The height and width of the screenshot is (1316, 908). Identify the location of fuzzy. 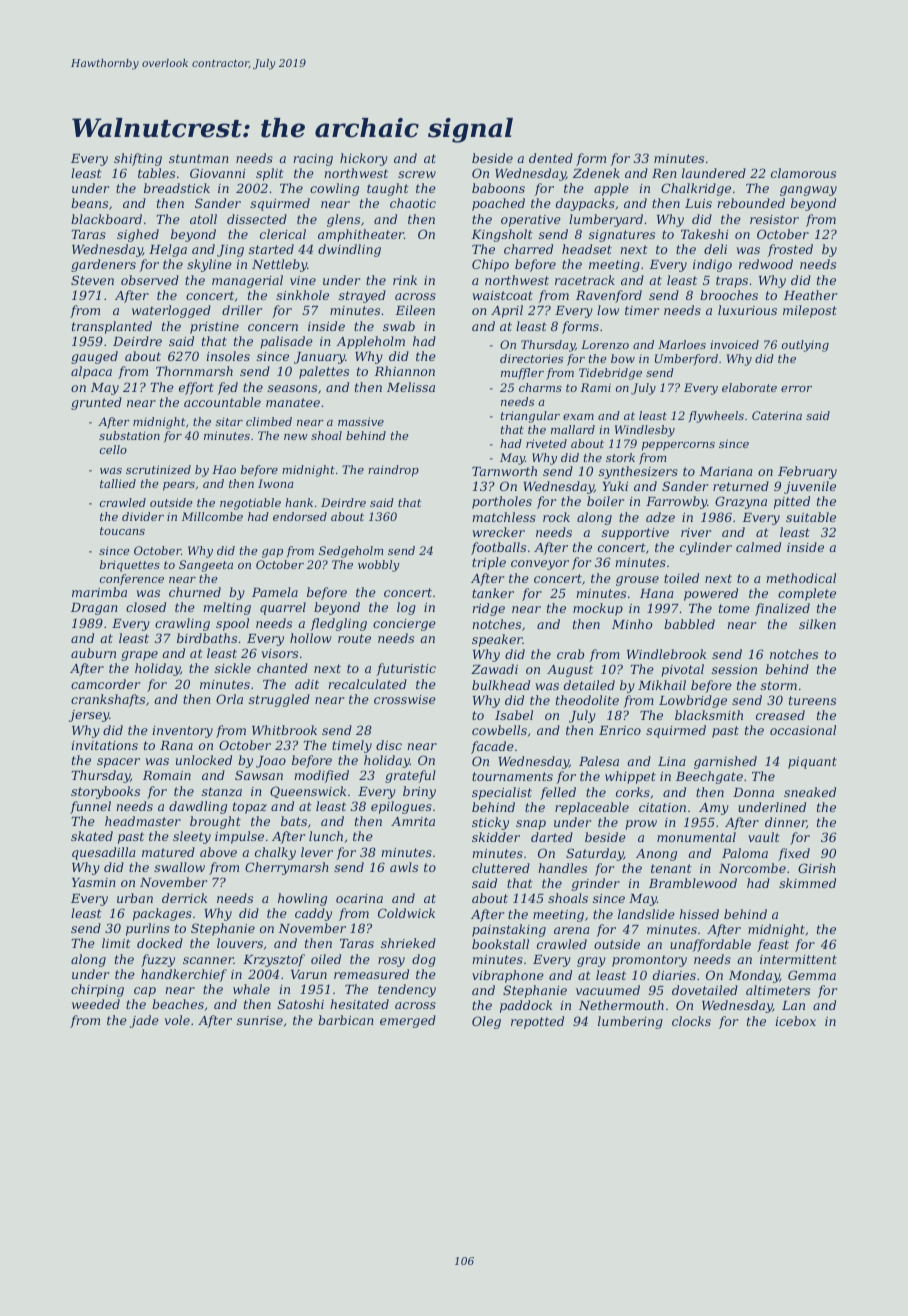
(158, 960).
